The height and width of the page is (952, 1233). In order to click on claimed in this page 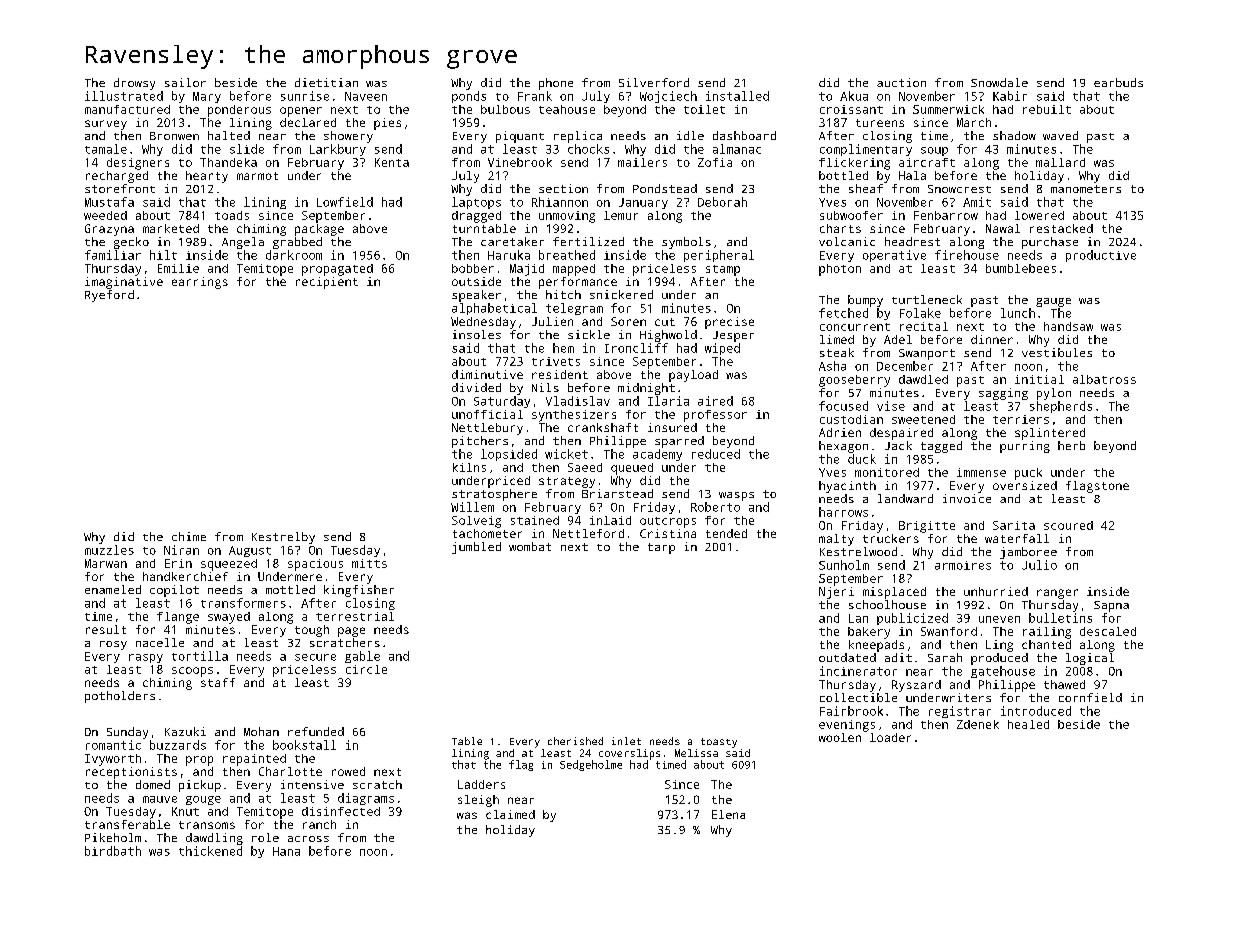, I will do `click(510, 814)`.
